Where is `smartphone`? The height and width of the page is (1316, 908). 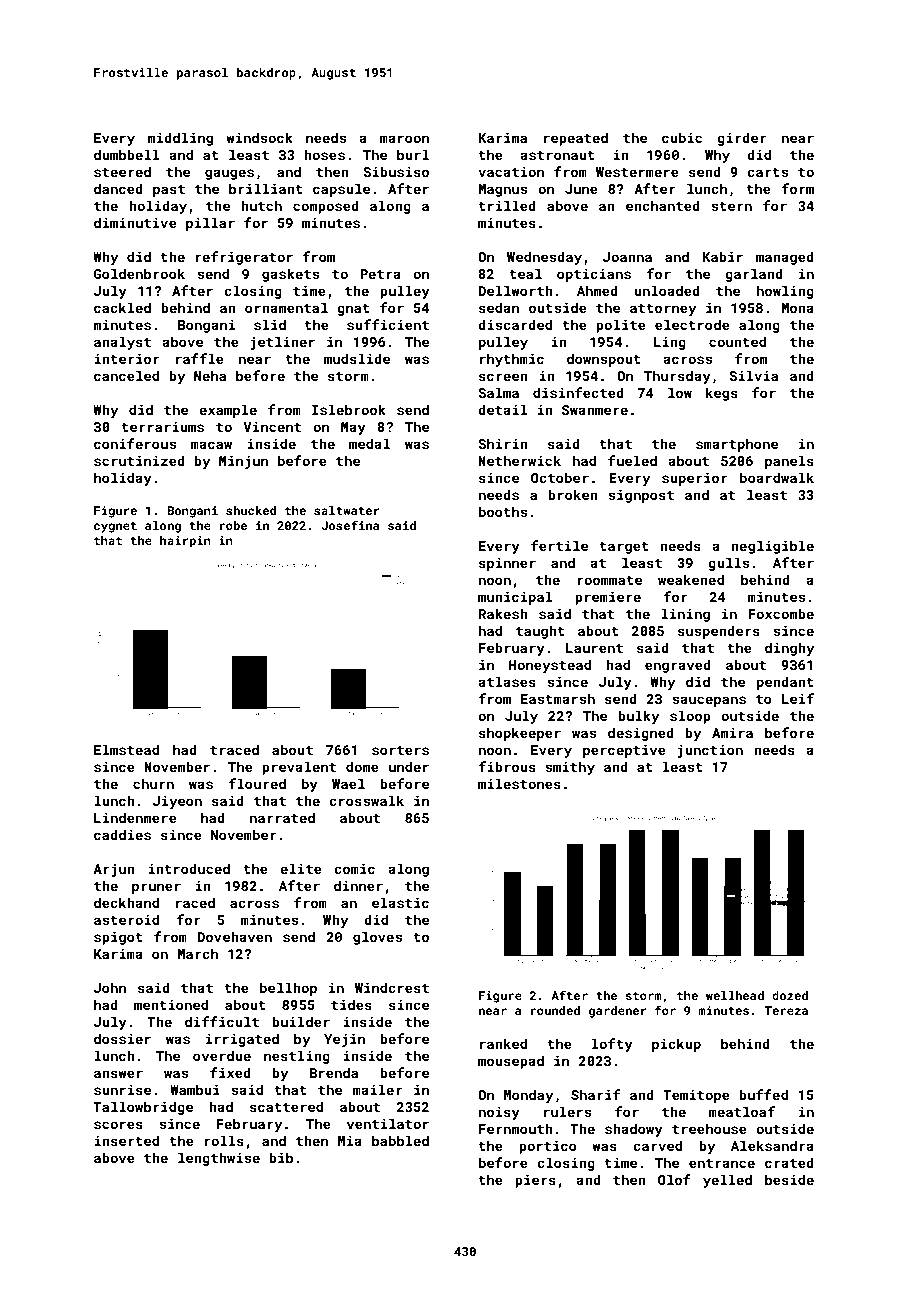
smartphone is located at coordinates (737, 445).
